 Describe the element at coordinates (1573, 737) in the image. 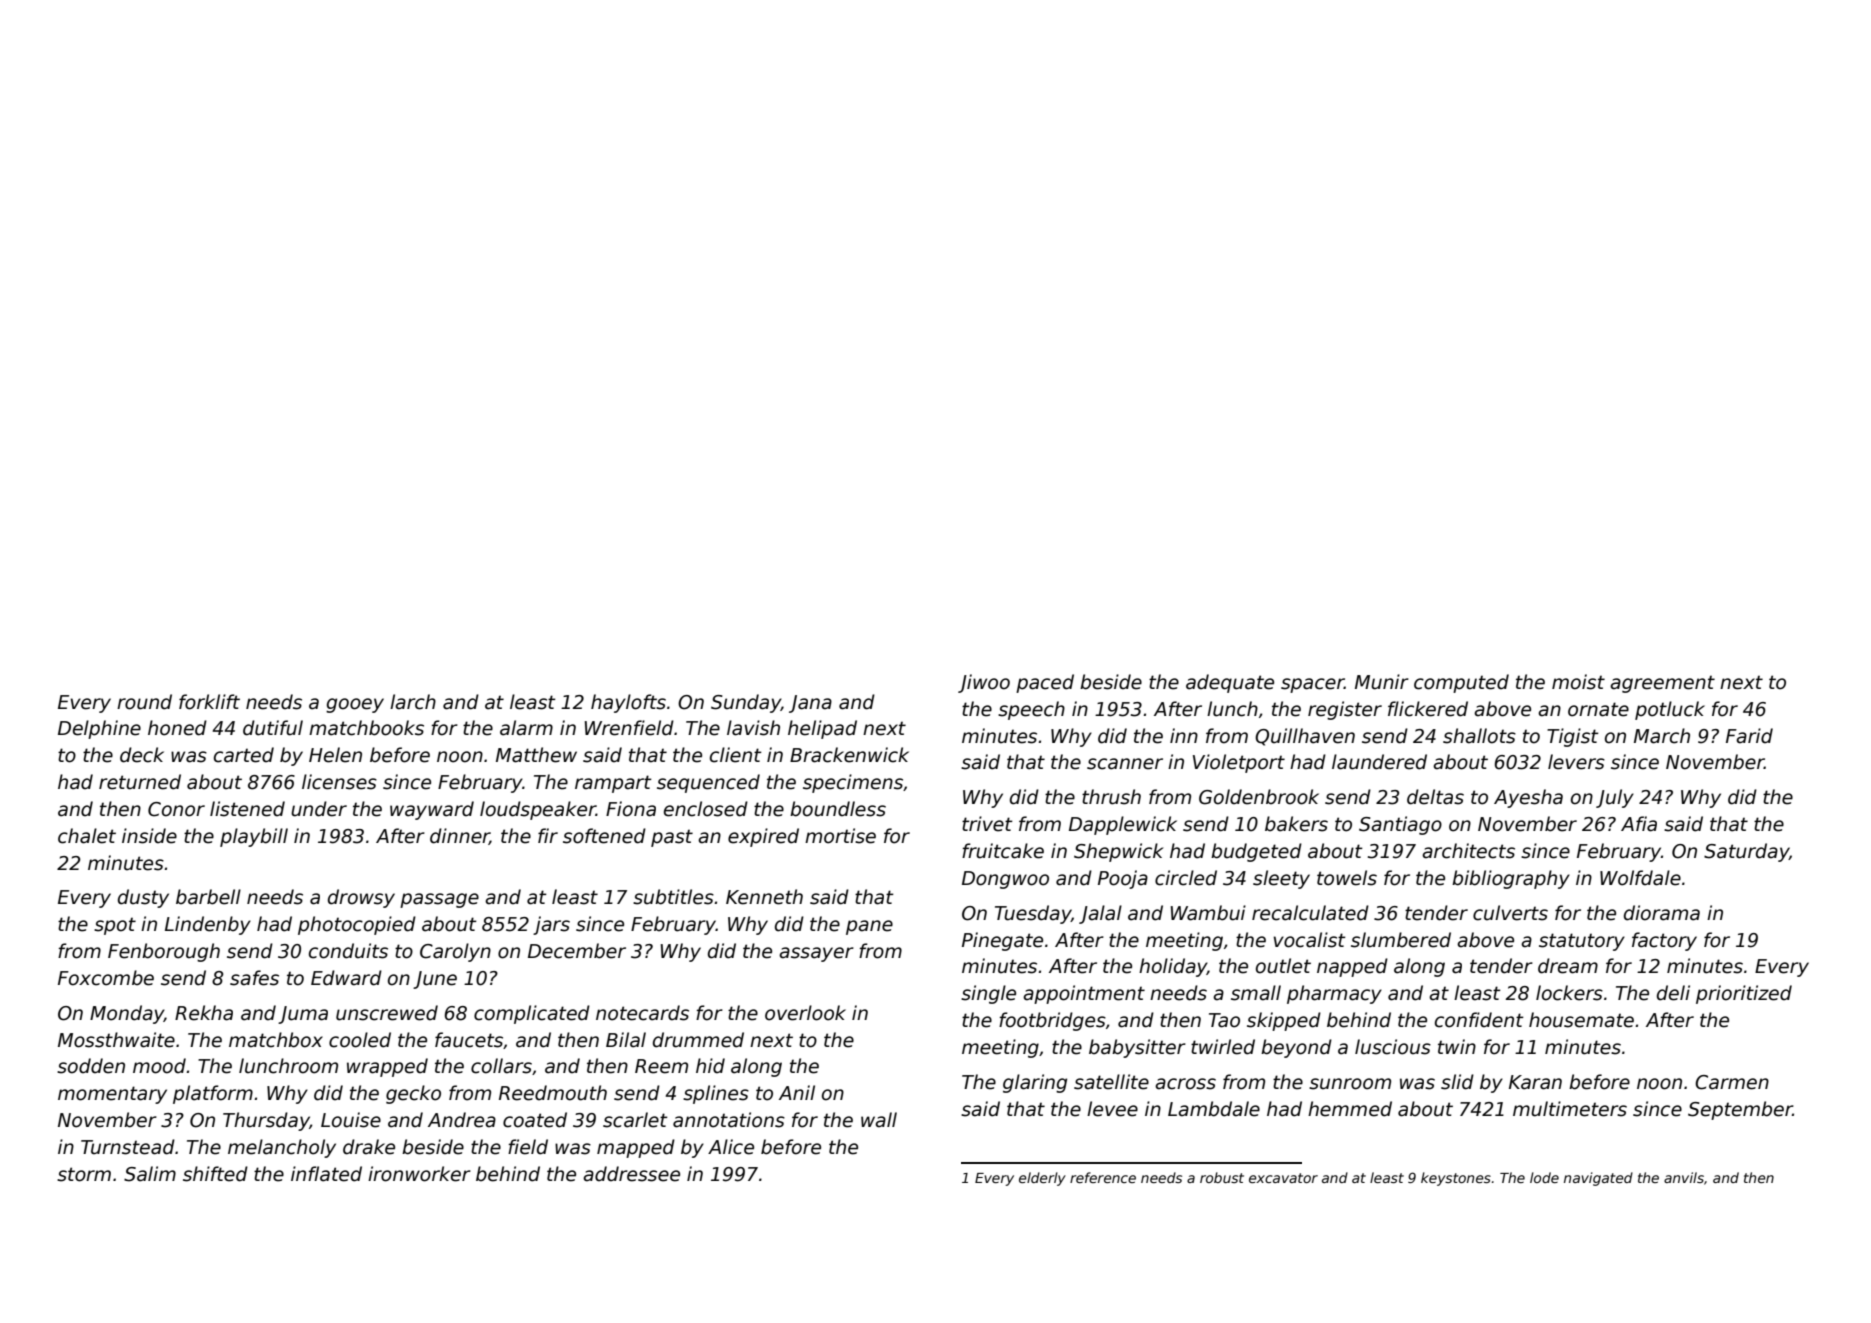

I see `Tigist` at that location.
